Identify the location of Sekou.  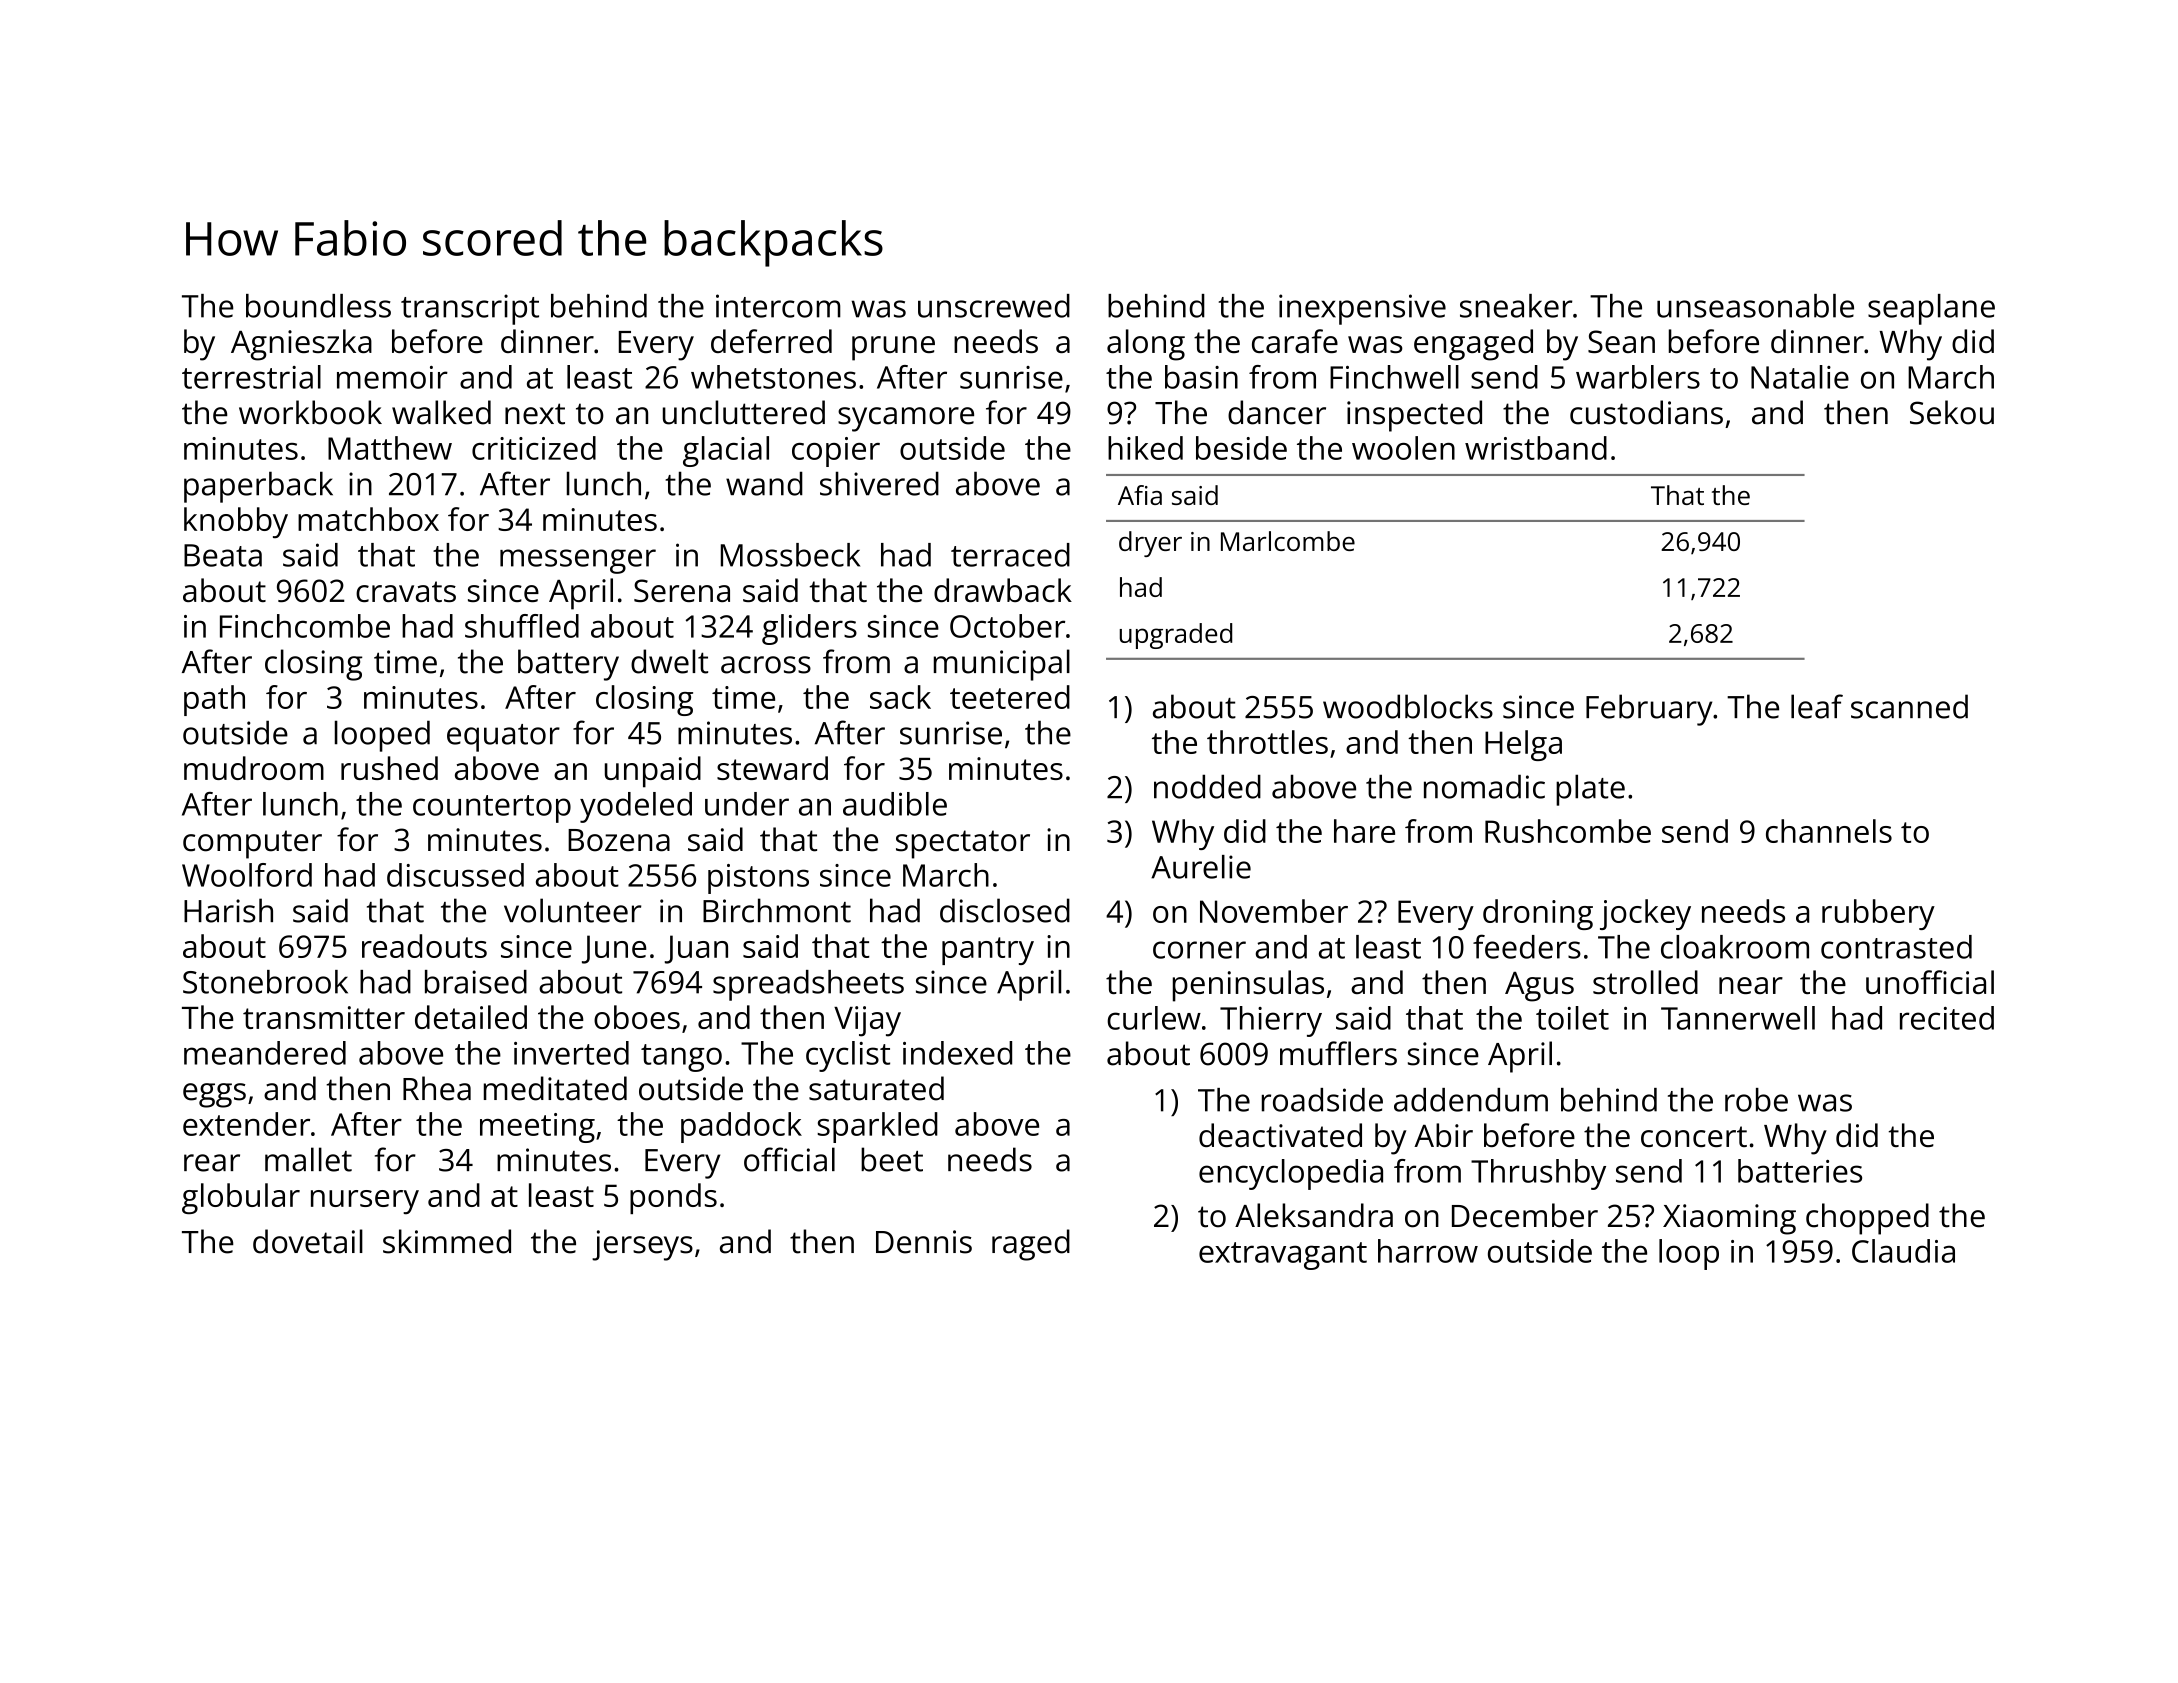
(1952, 412).
